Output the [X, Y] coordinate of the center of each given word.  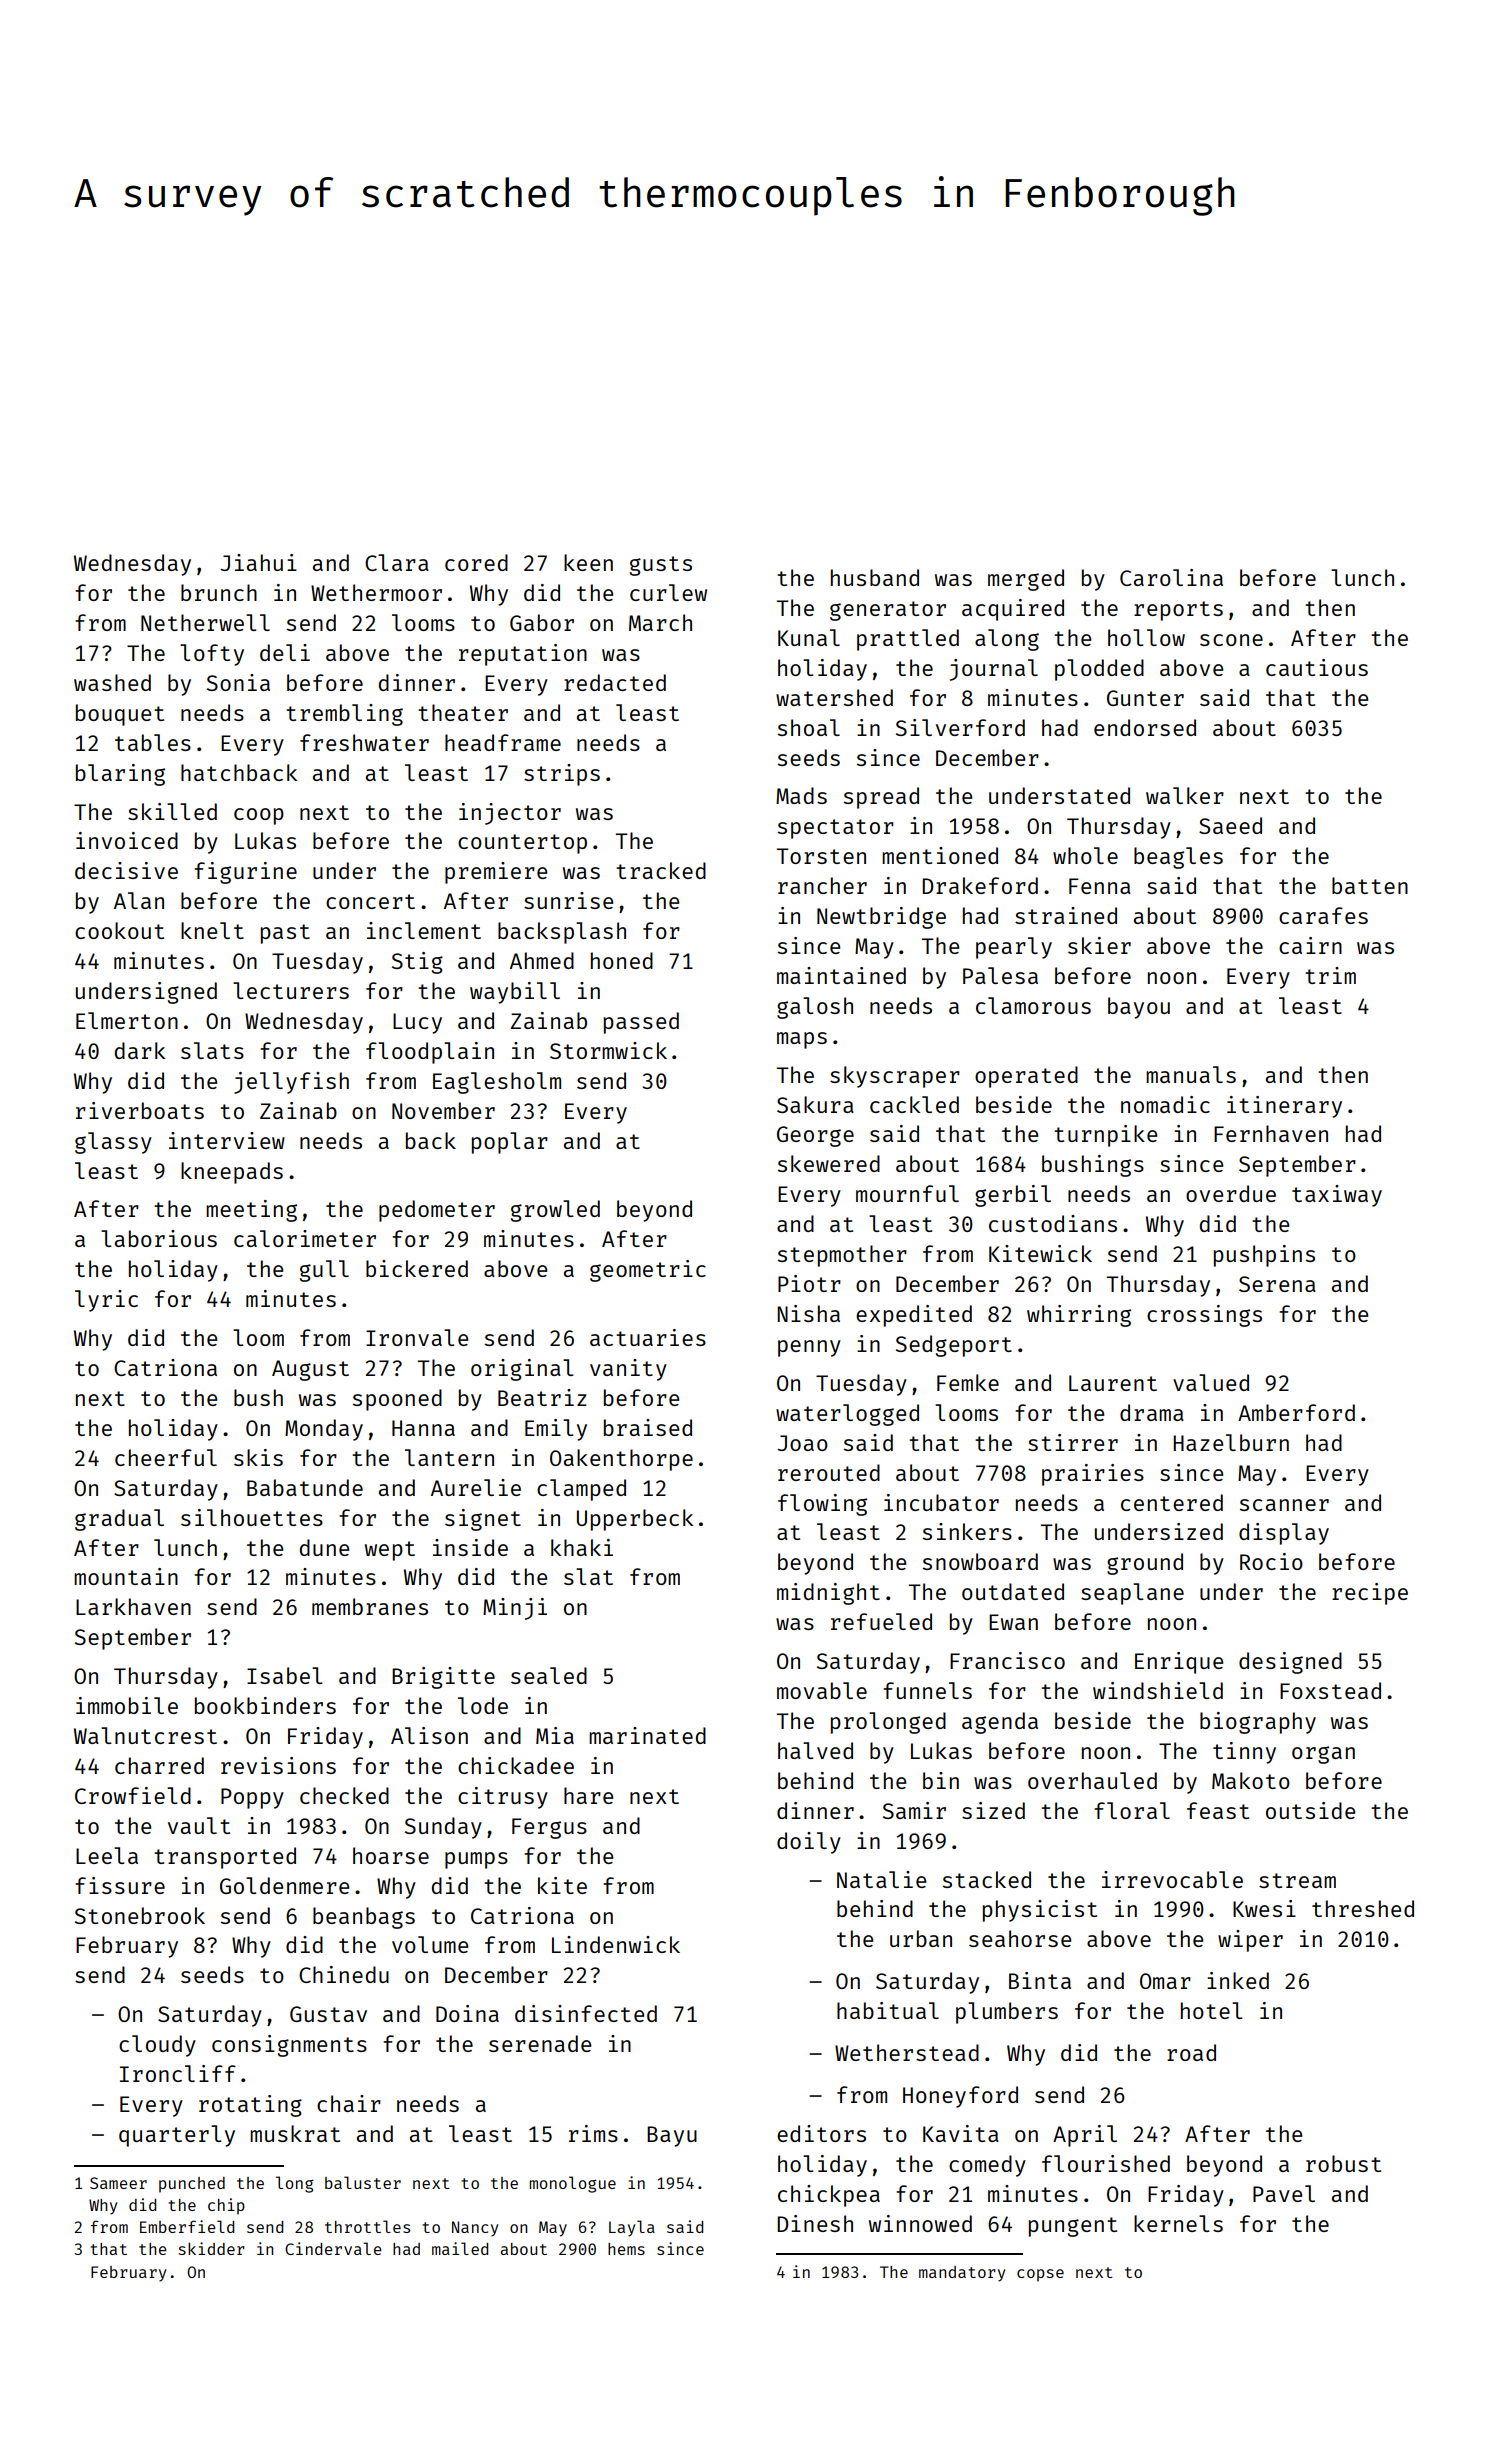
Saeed [1230, 825]
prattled [908, 640]
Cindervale [333, 2248]
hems [626, 2249]
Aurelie [476, 1487]
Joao [803, 1443]
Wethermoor [376, 592]
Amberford [1296, 1412]
